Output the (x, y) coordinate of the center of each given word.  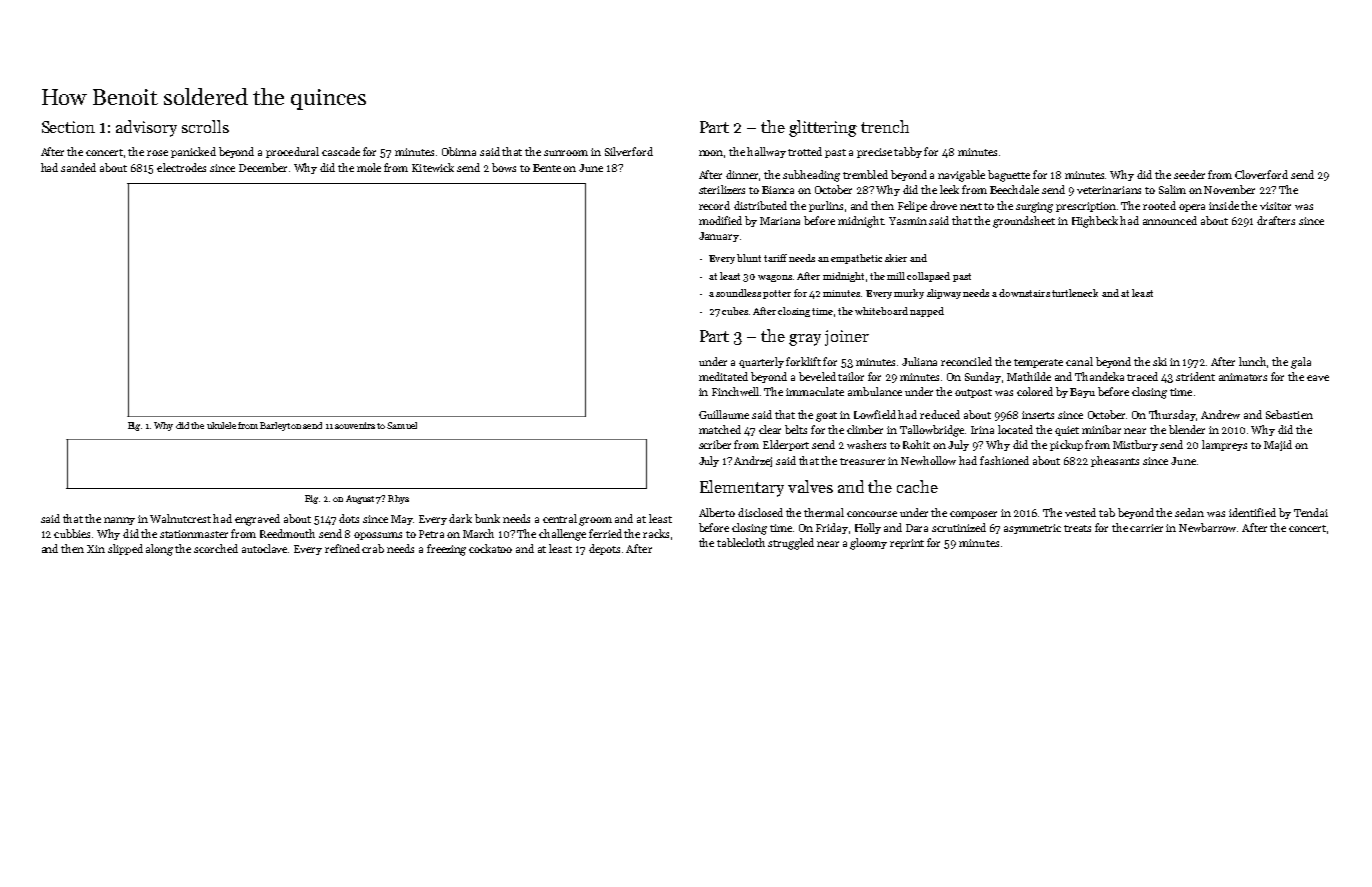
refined (342, 548)
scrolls (205, 126)
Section (68, 127)
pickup (1066, 445)
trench (885, 126)
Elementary (742, 488)
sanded (78, 167)
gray (805, 340)
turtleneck (1075, 293)
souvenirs (355, 425)
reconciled (966, 361)
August (360, 499)
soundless (738, 293)
